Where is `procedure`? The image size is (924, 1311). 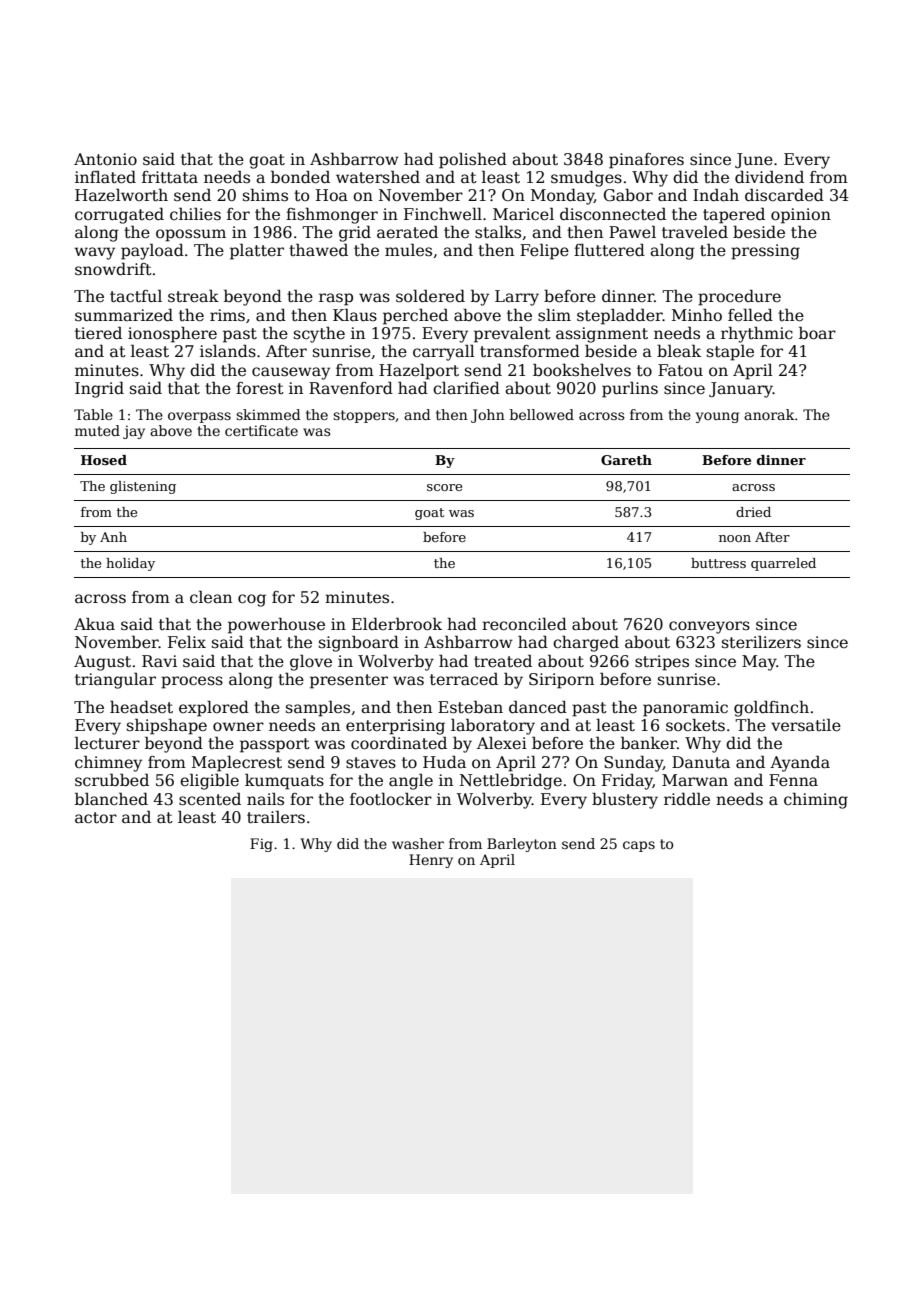 procedure is located at coordinates (739, 298).
